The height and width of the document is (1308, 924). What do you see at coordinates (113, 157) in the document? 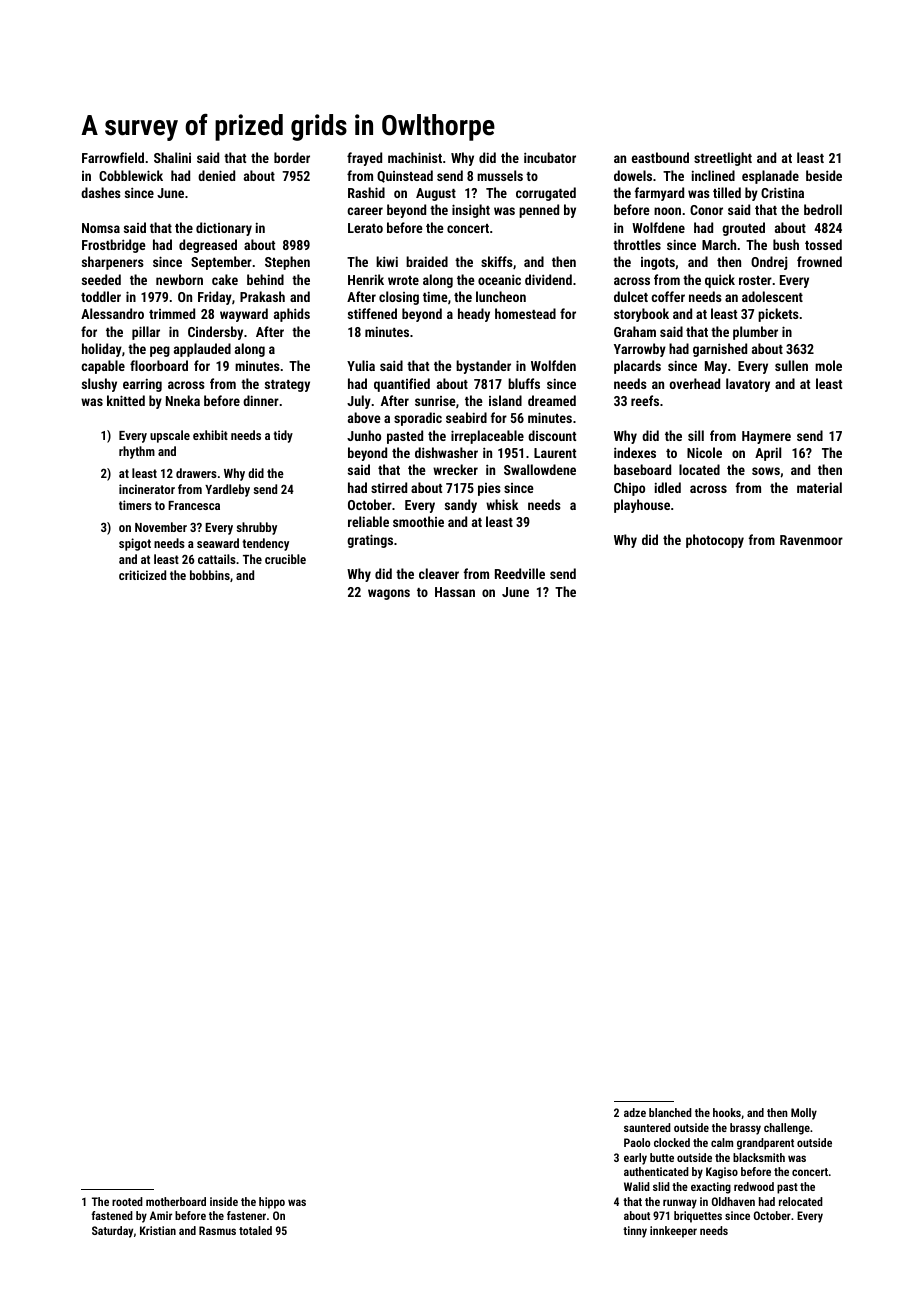
I see `Farrowfield` at bounding box center [113, 157].
